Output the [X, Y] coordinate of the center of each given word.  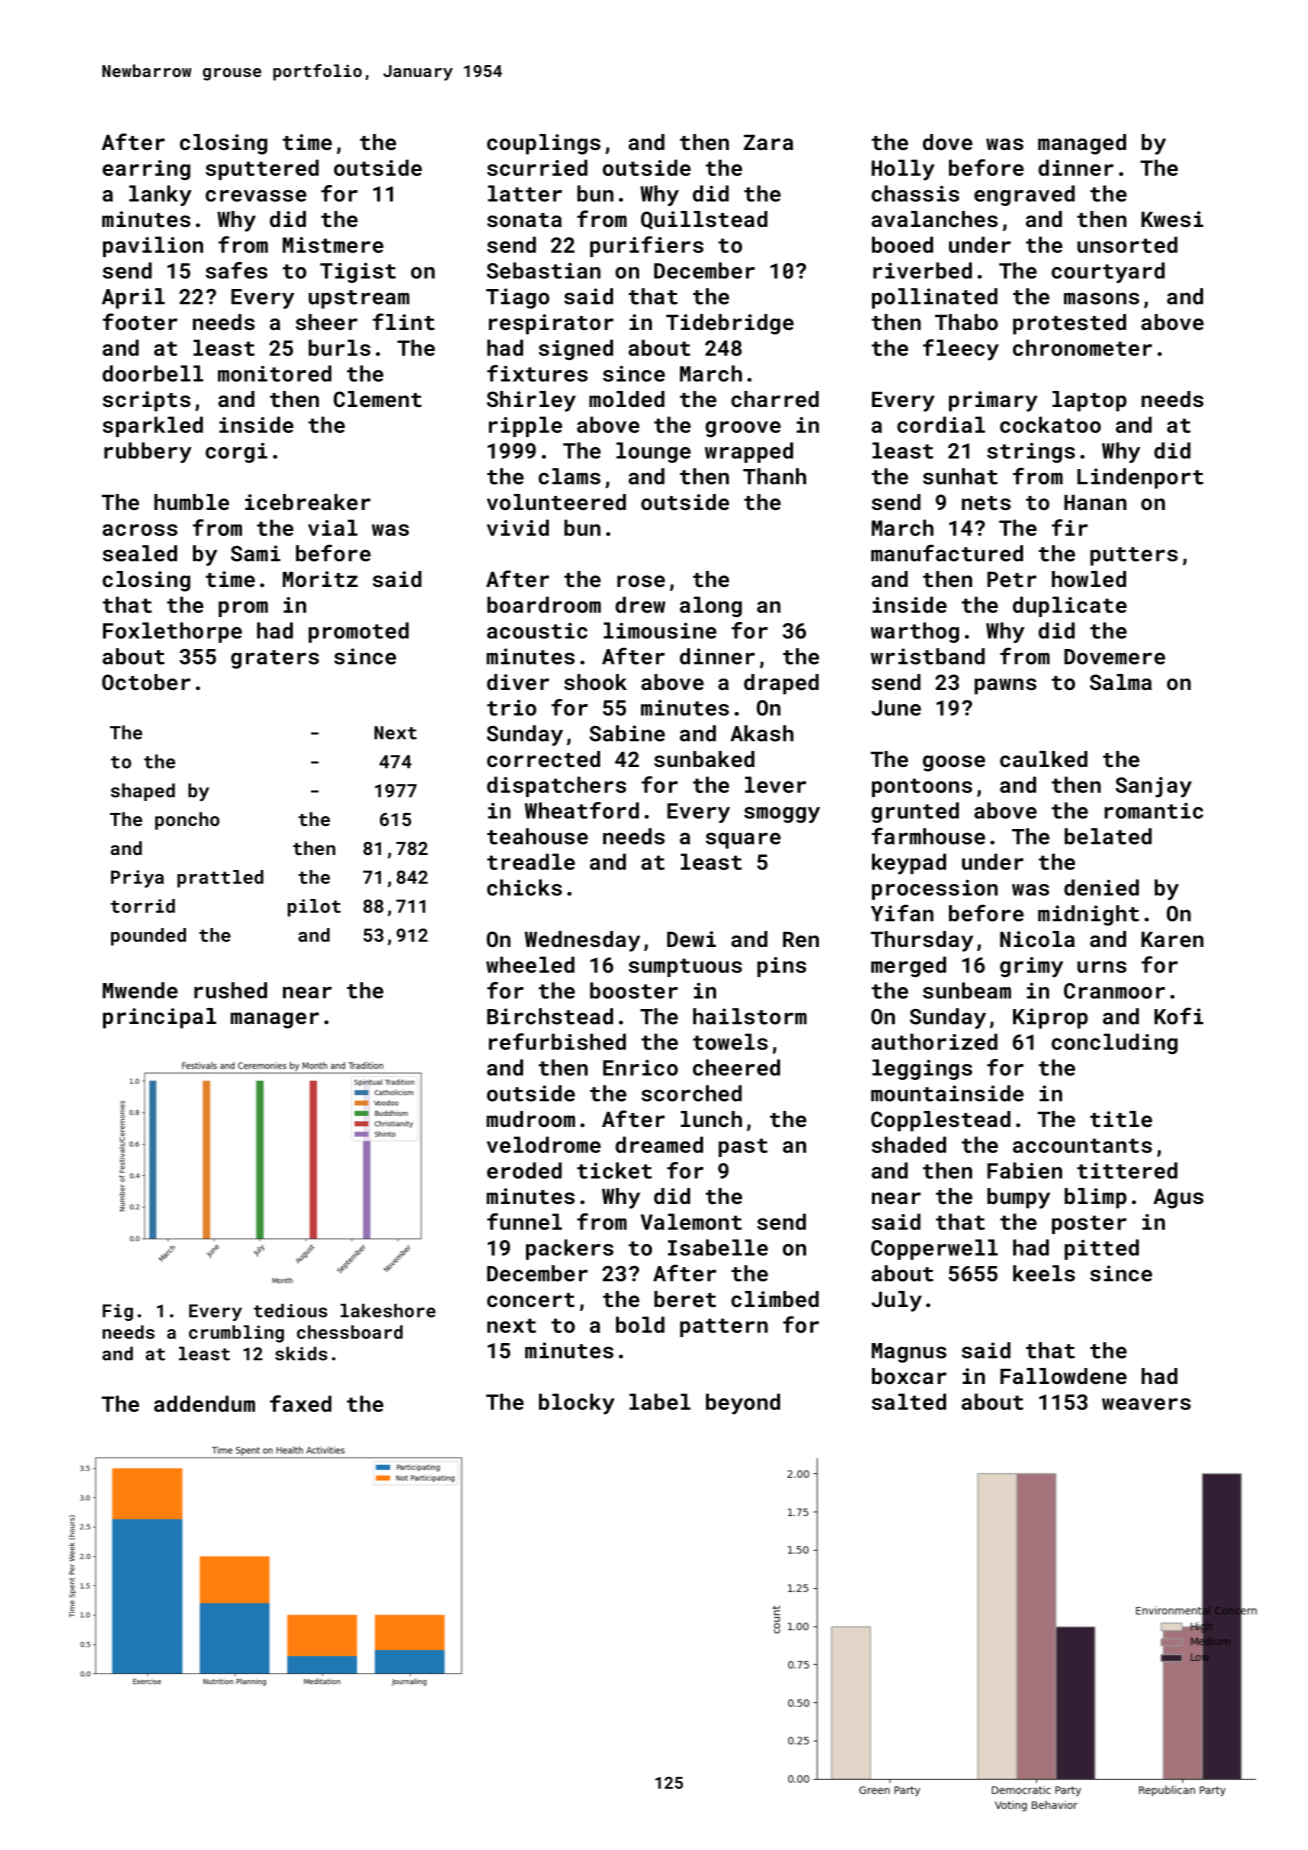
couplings [544, 144]
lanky [160, 195]
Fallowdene [1063, 1376]
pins [781, 967]
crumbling [236, 1334]
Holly [903, 170]
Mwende [140, 990]
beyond [743, 1404]
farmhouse [928, 836]
